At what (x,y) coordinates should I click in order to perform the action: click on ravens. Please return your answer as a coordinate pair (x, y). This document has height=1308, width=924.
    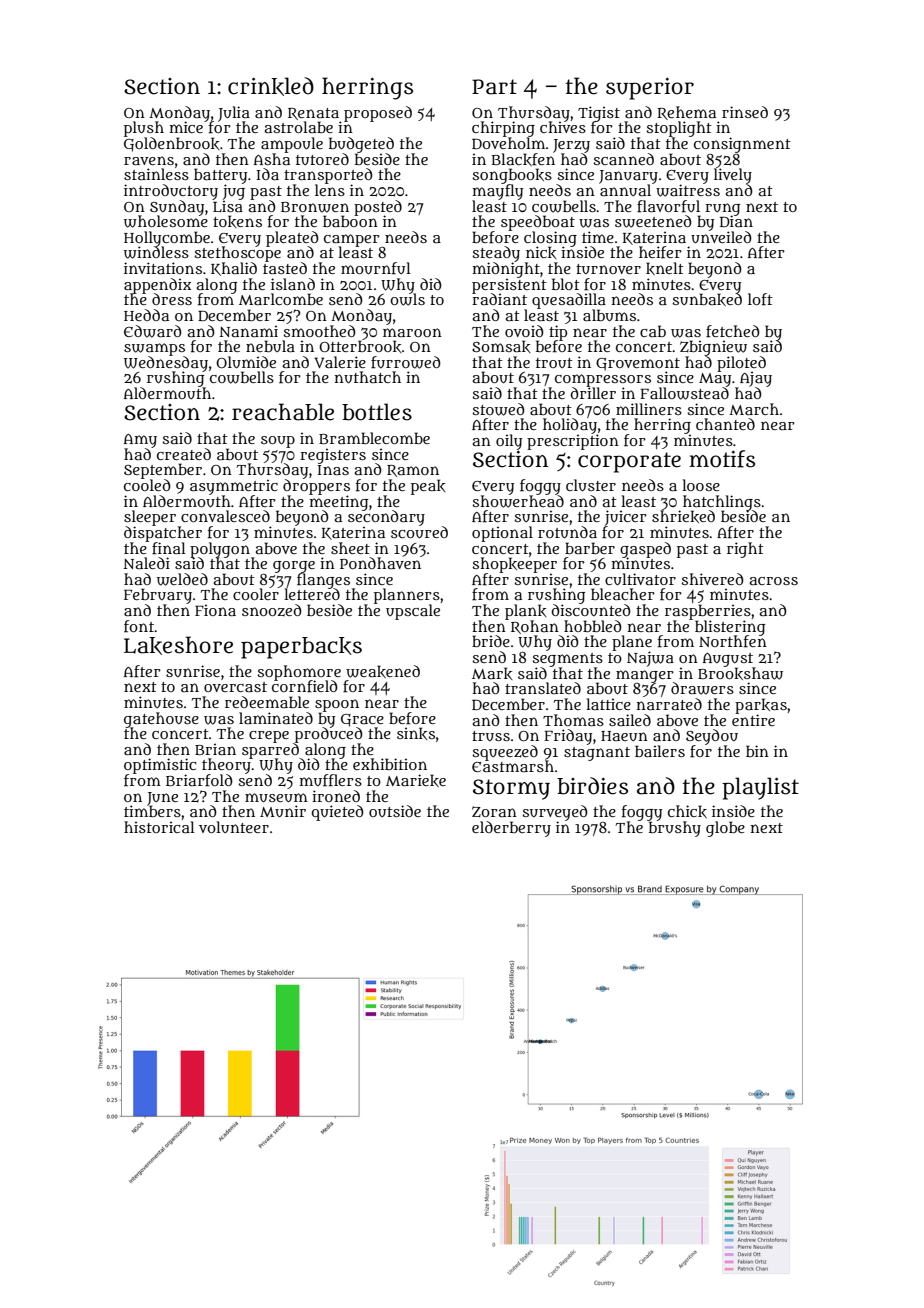
    Looking at the image, I should click on (149, 160).
